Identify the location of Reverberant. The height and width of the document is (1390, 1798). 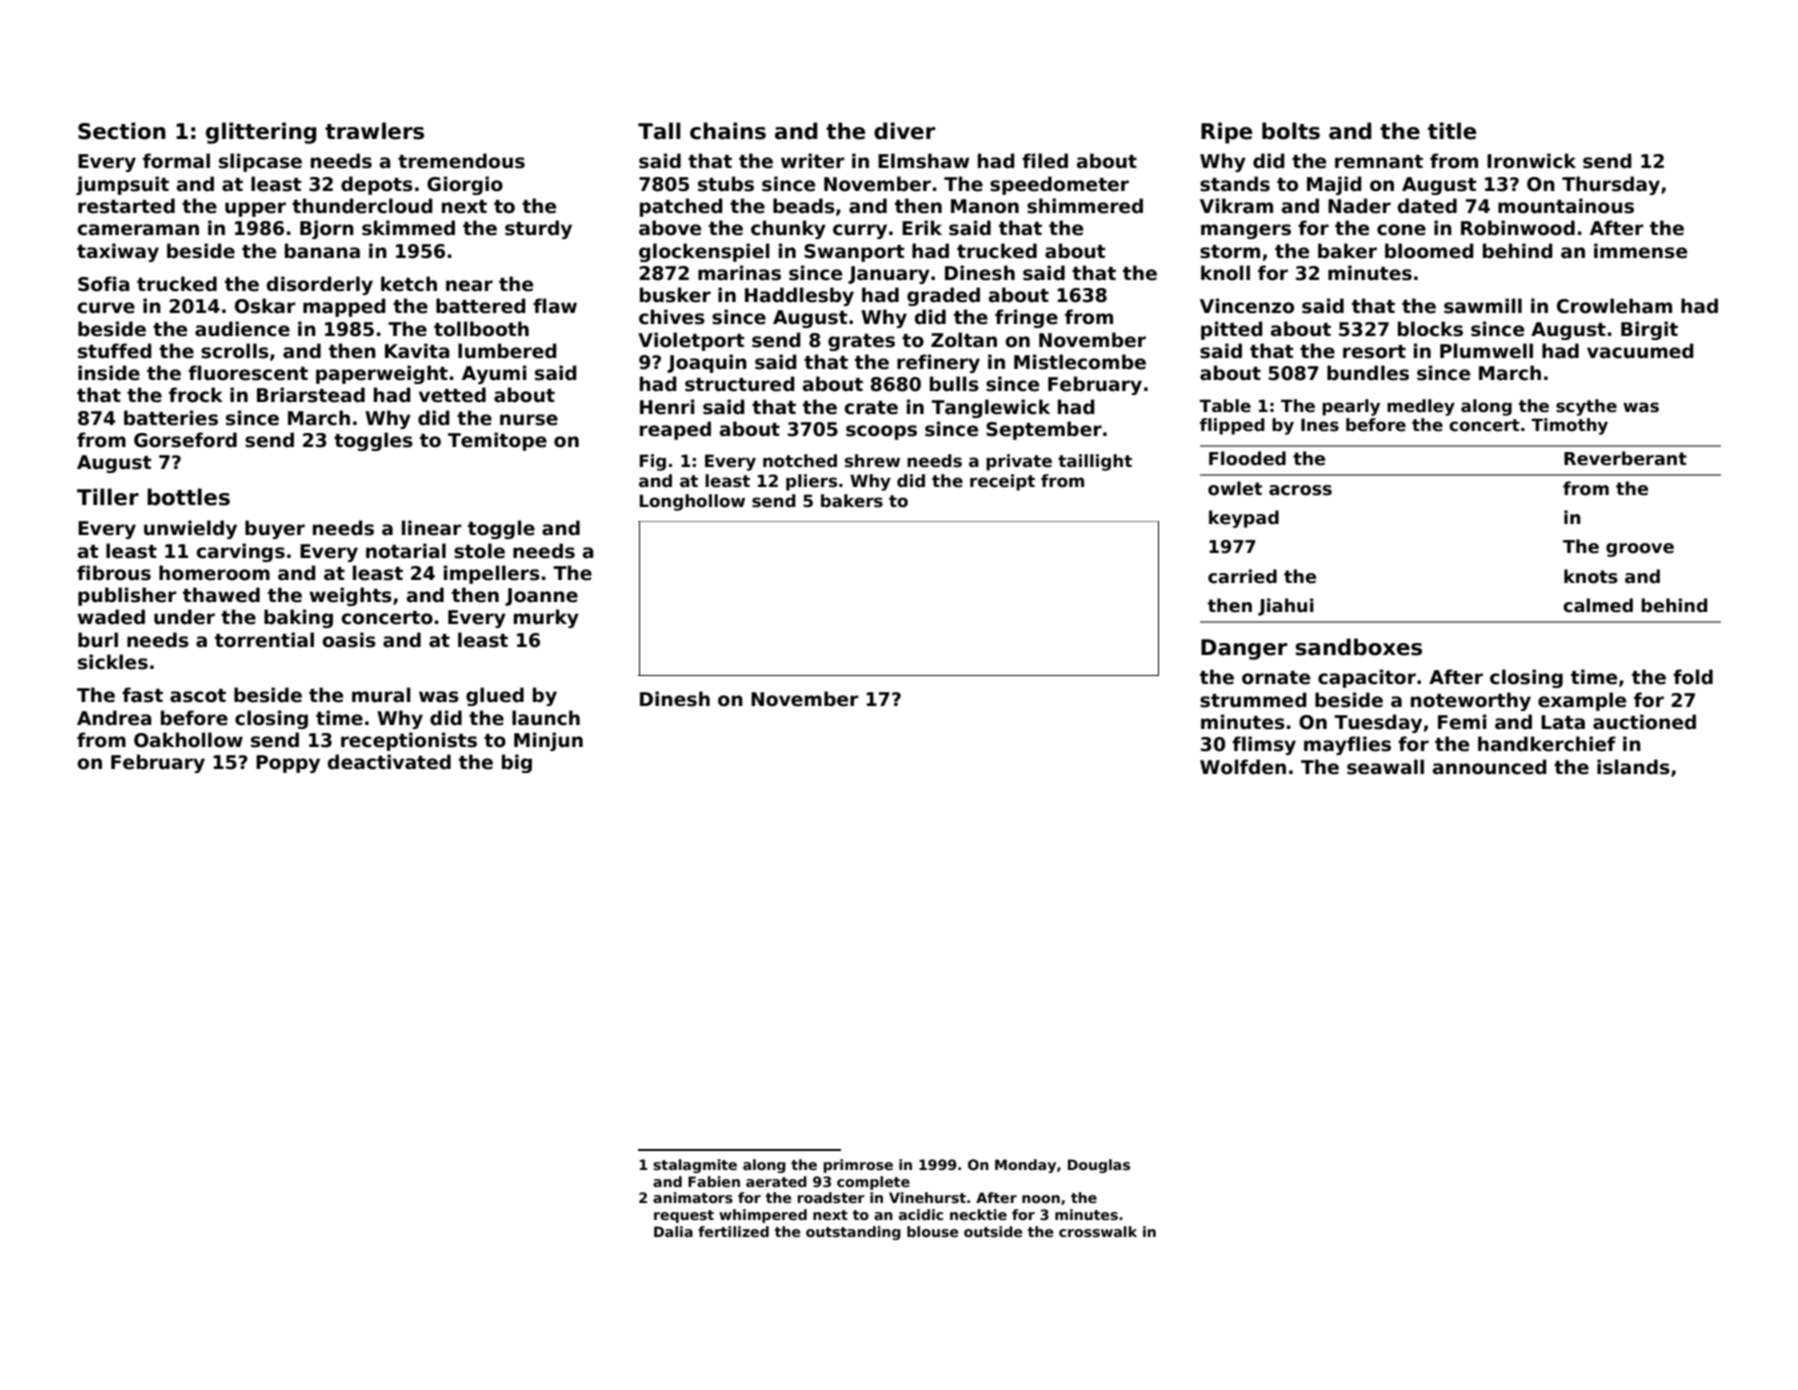
(1625, 458).
